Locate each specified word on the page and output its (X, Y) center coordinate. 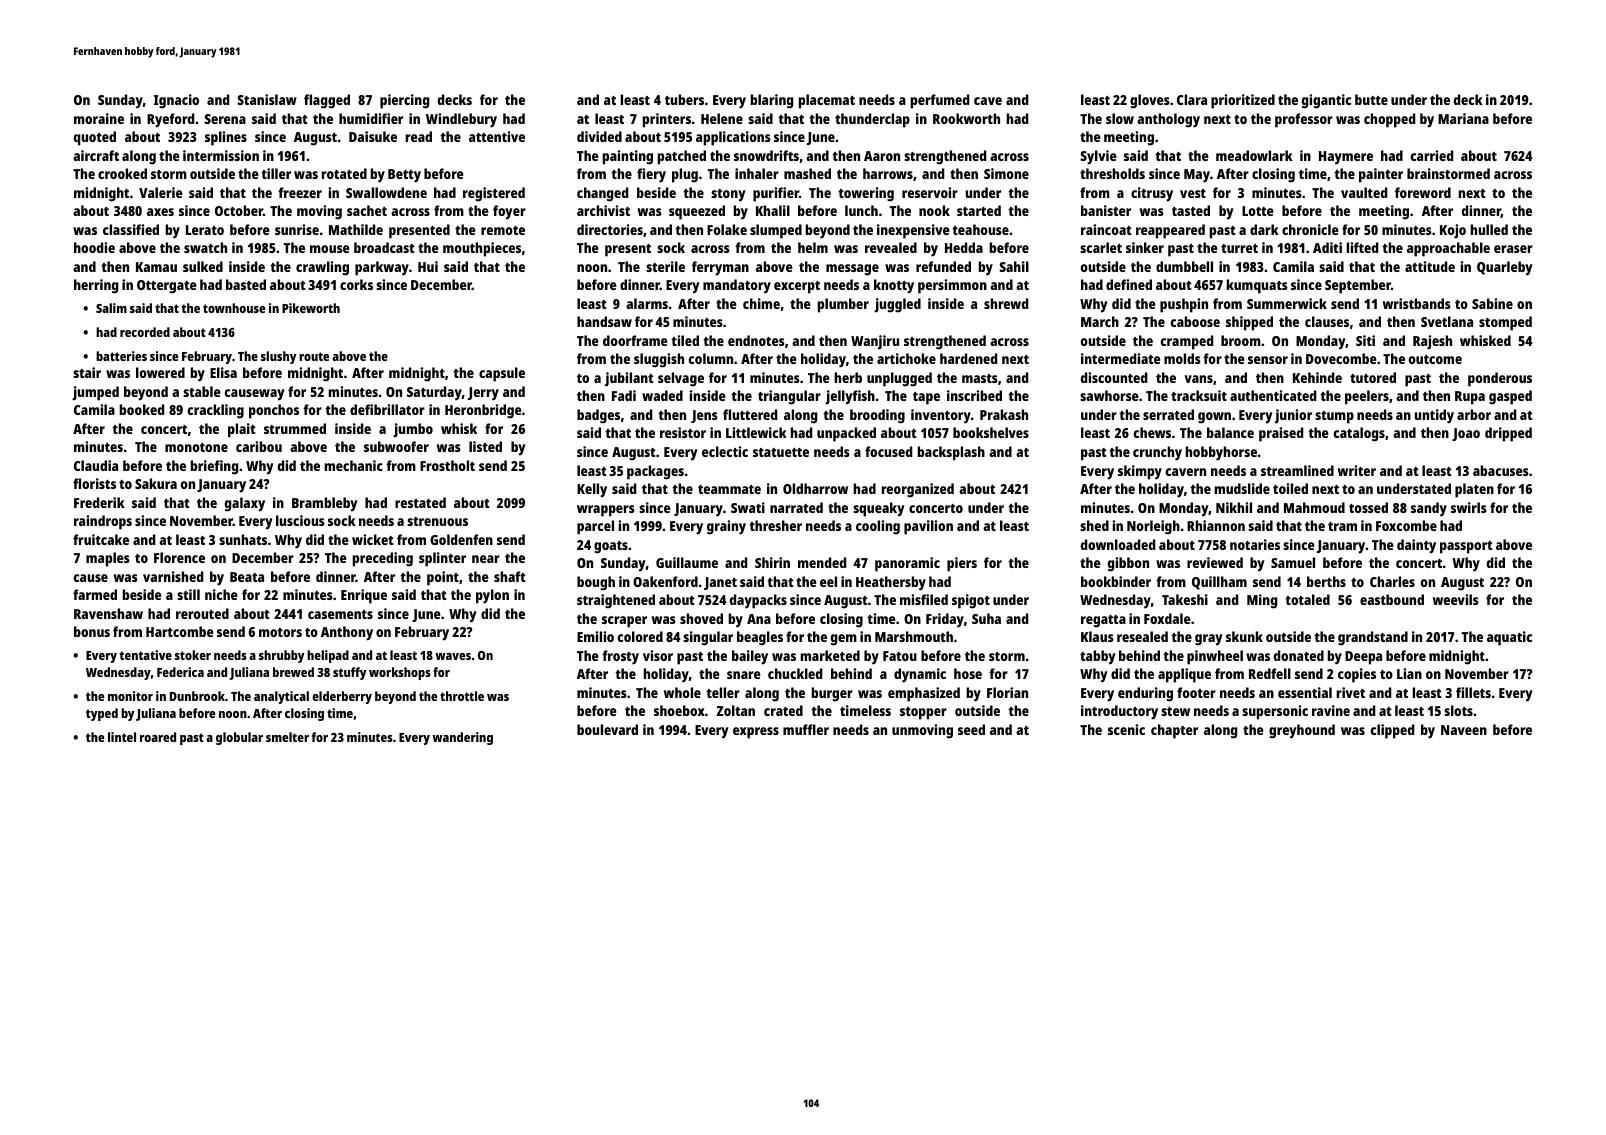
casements (340, 614)
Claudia (96, 465)
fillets (1473, 692)
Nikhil (1234, 507)
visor (658, 655)
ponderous (1500, 379)
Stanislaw (267, 99)
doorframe (635, 340)
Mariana (1463, 118)
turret (1239, 248)
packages (655, 472)
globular (239, 738)
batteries (121, 356)
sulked (203, 266)
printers (666, 120)
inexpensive (913, 231)
